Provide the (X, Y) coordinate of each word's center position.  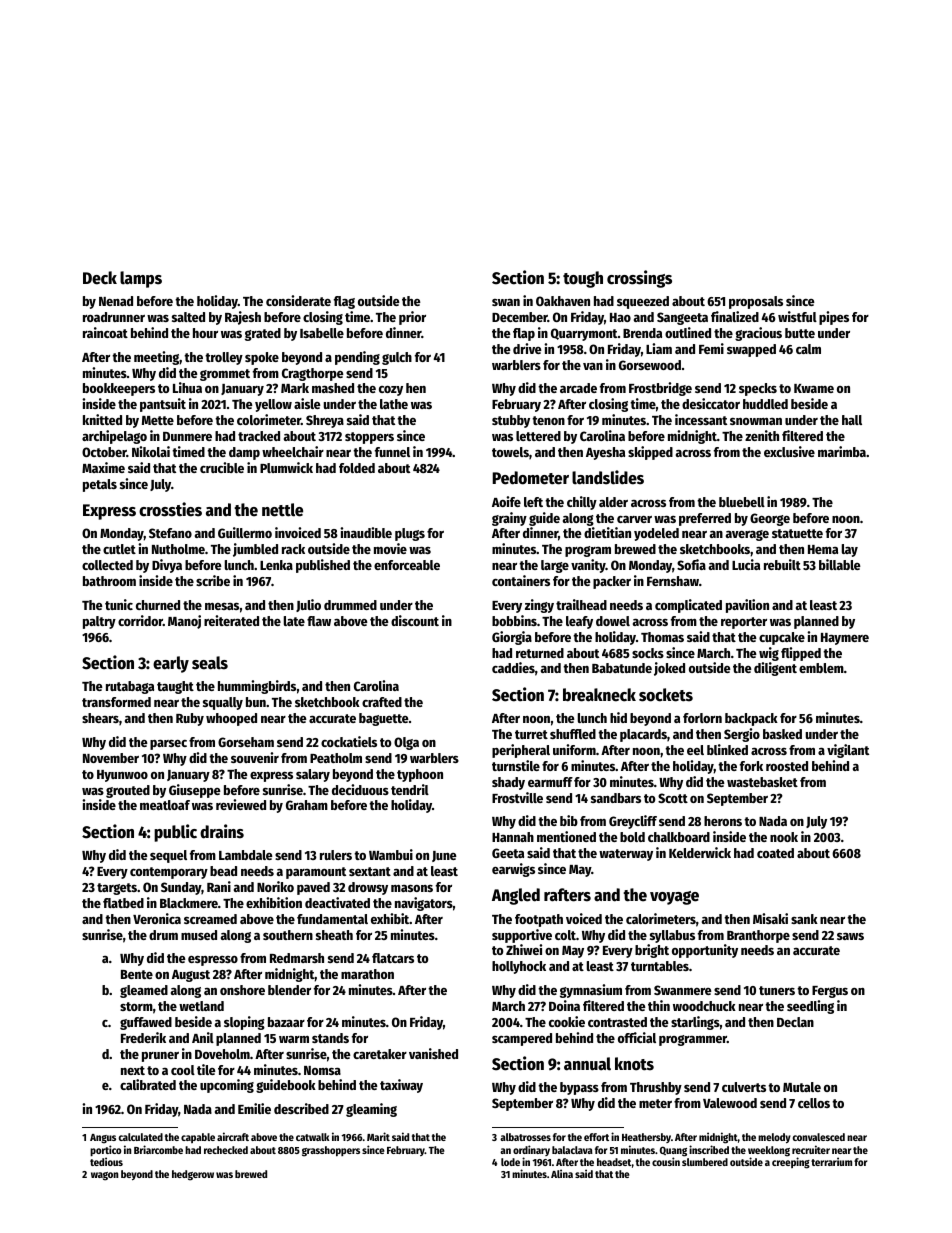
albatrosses (525, 1137)
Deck (100, 278)
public (175, 833)
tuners (777, 990)
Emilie (254, 1108)
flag (344, 302)
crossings (639, 279)
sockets (666, 695)
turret (531, 734)
